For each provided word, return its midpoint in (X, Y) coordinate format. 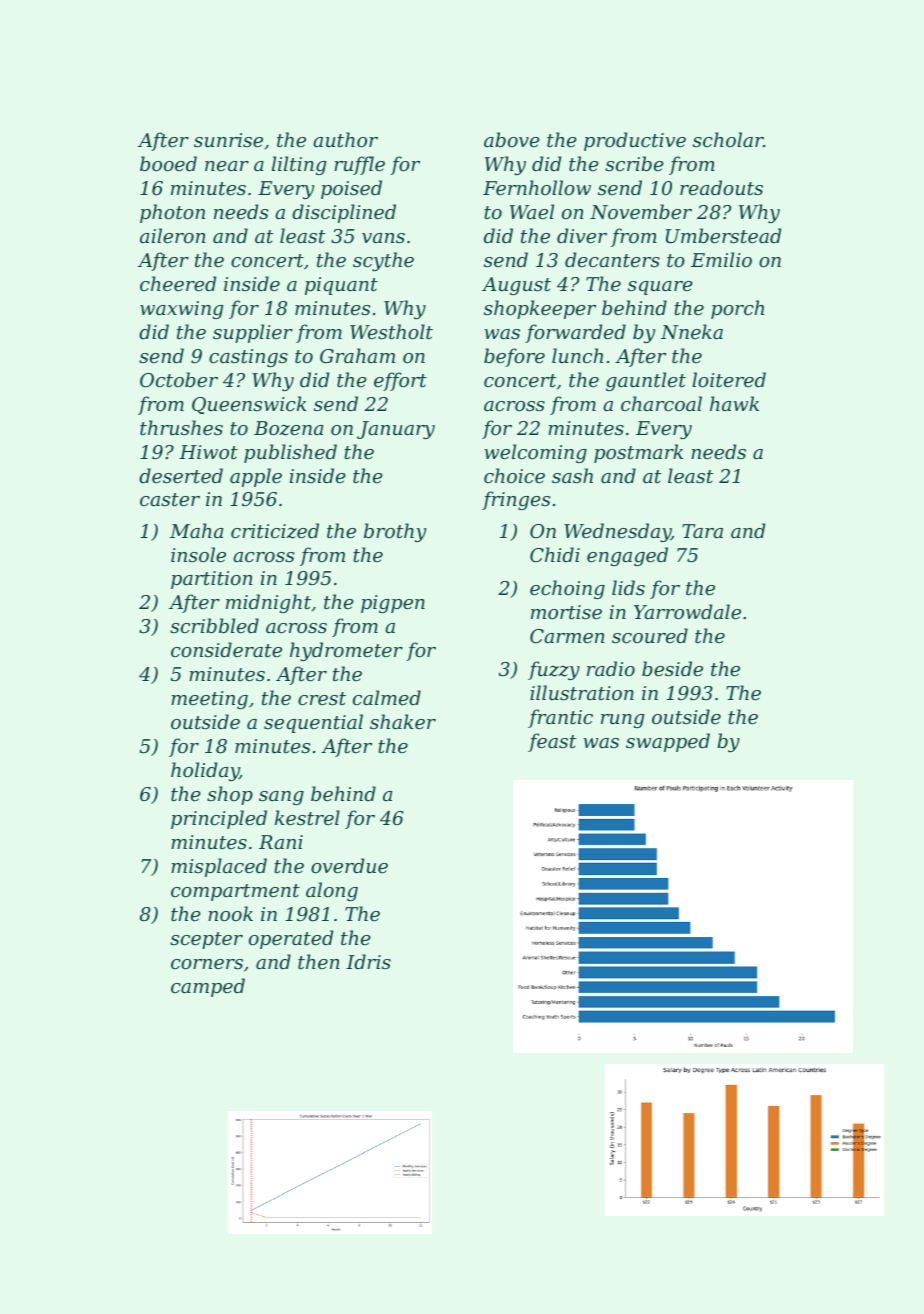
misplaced (219, 867)
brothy (395, 532)
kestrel (307, 817)
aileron (173, 235)
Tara (702, 531)
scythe (383, 261)
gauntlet (646, 381)
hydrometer (346, 651)
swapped (668, 742)
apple (256, 477)
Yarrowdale (687, 611)
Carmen (567, 636)
